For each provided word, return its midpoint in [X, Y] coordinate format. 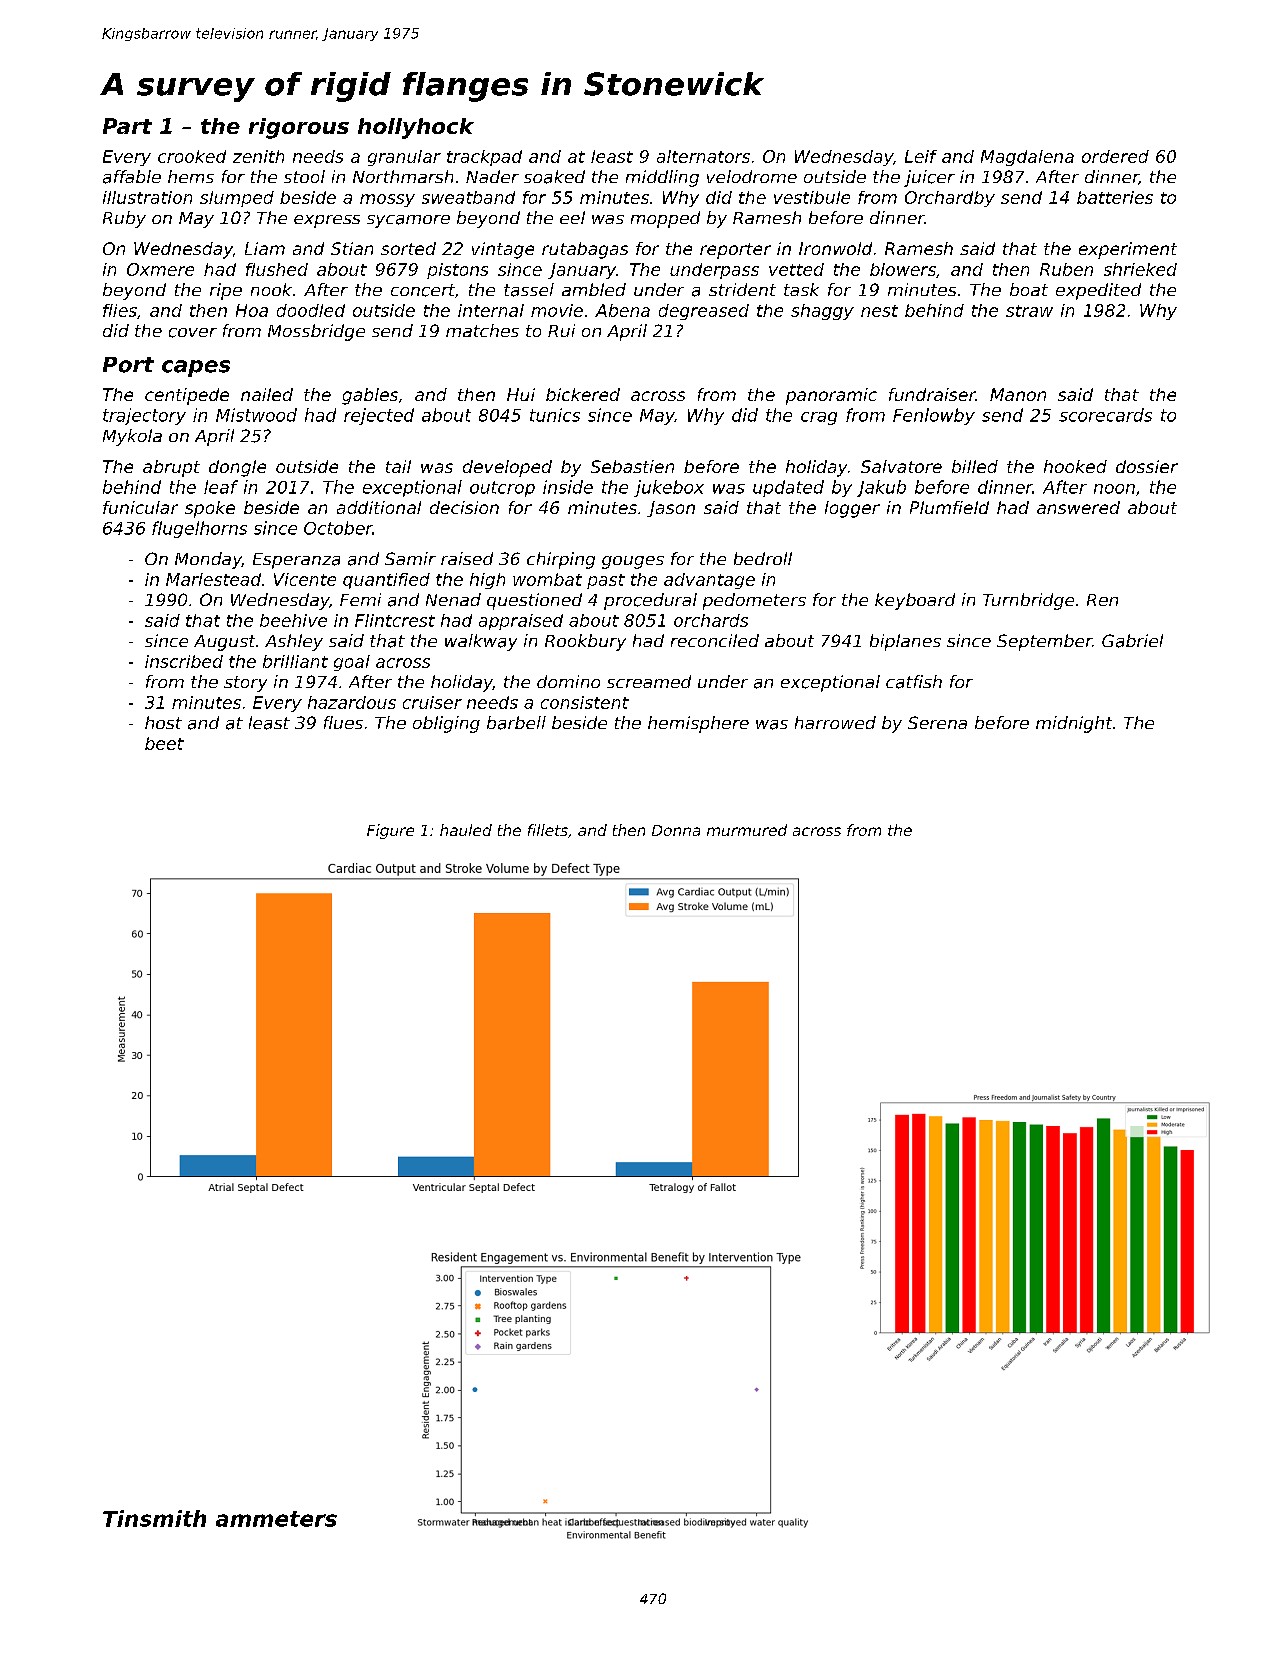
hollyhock [416, 128]
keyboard [915, 601]
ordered [1115, 156]
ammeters [276, 1519]
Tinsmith [154, 1518]
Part [127, 126]
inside [568, 487]
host [163, 722]
